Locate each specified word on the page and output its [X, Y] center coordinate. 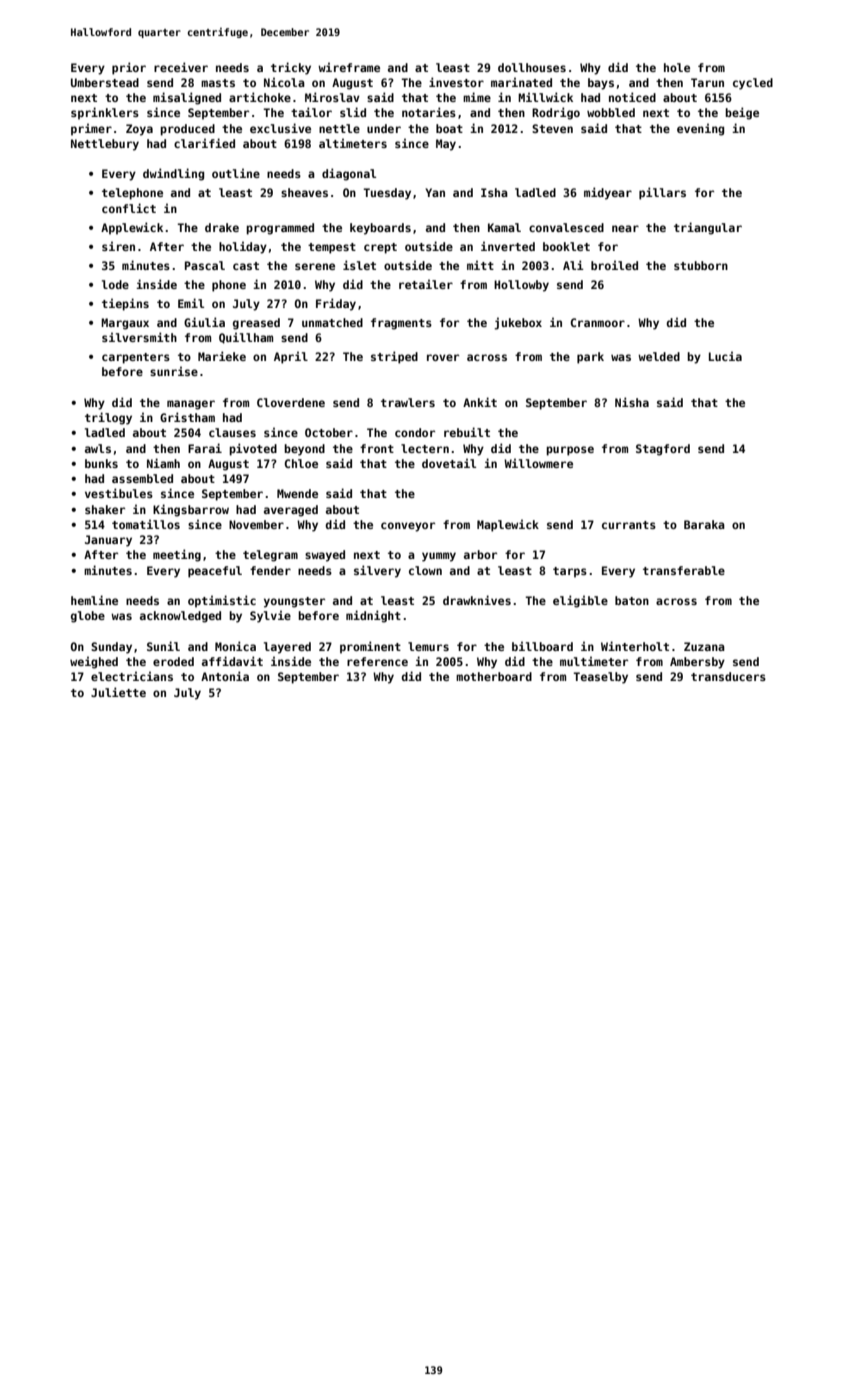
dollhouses [532, 67]
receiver [181, 67]
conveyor [408, 527]
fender [270, 570]
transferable [684, 570]
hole [677, 67]
